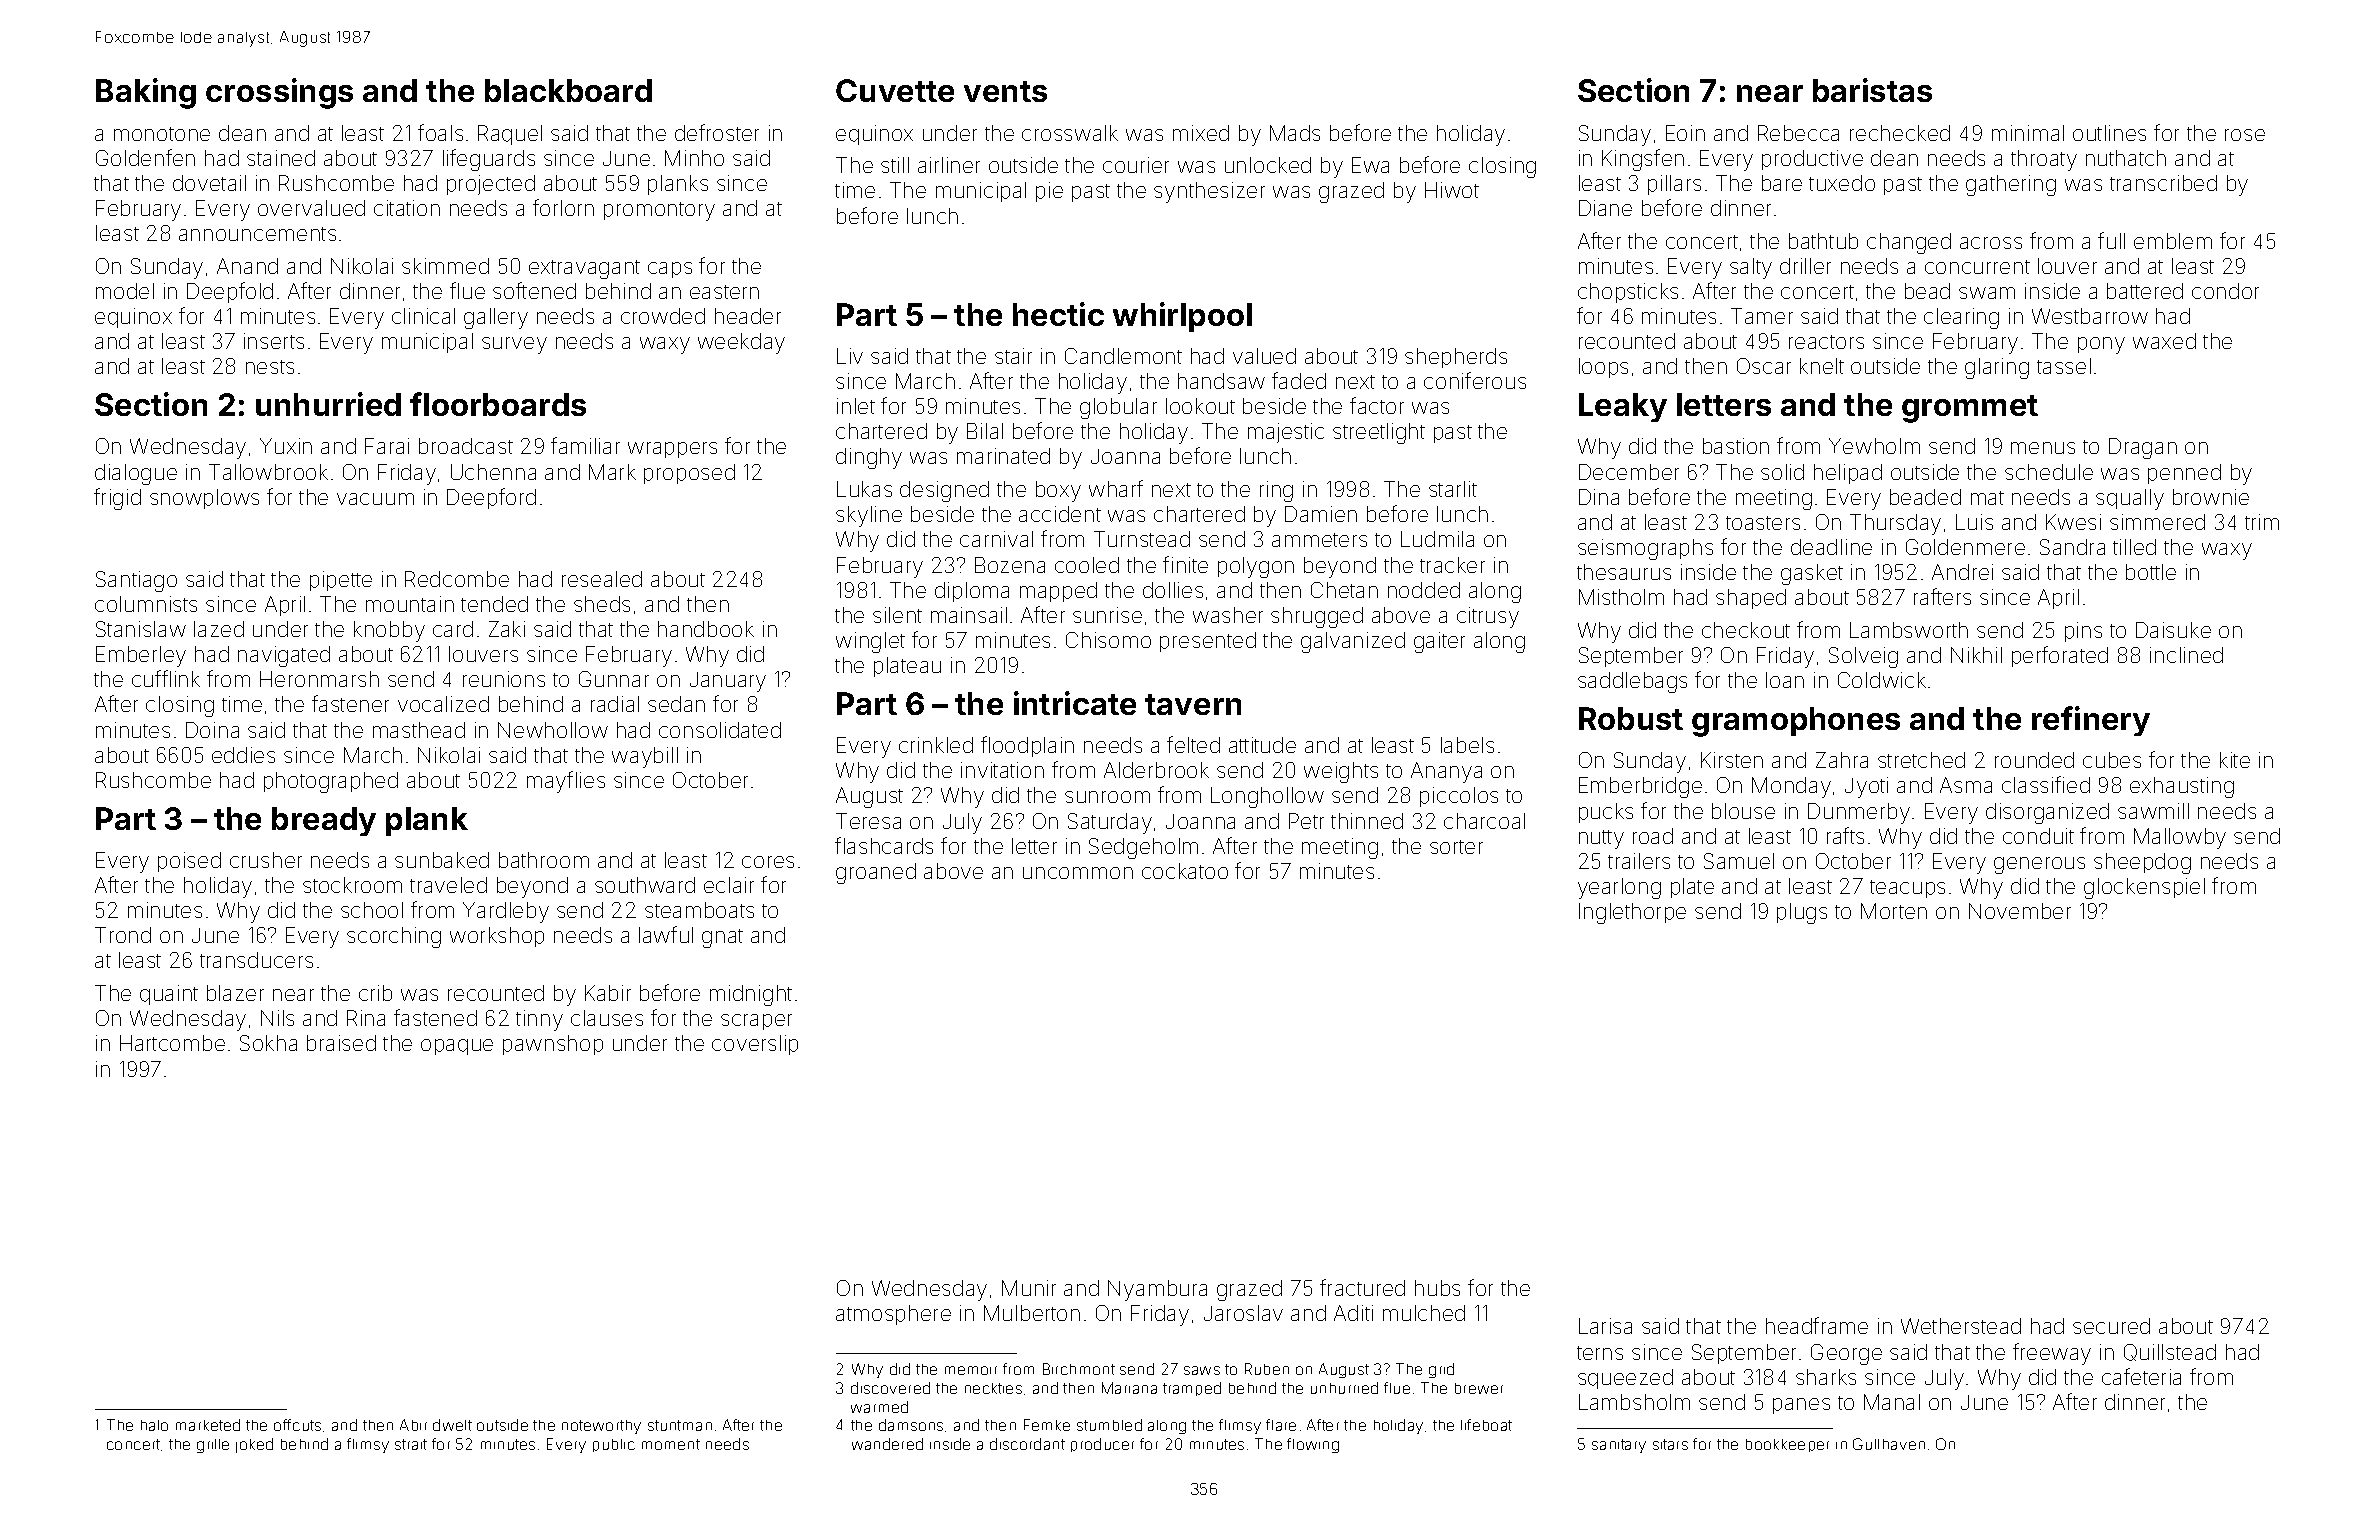 The image size is (2380, 1540). I want to click on outlines, so click(2109, 133).
